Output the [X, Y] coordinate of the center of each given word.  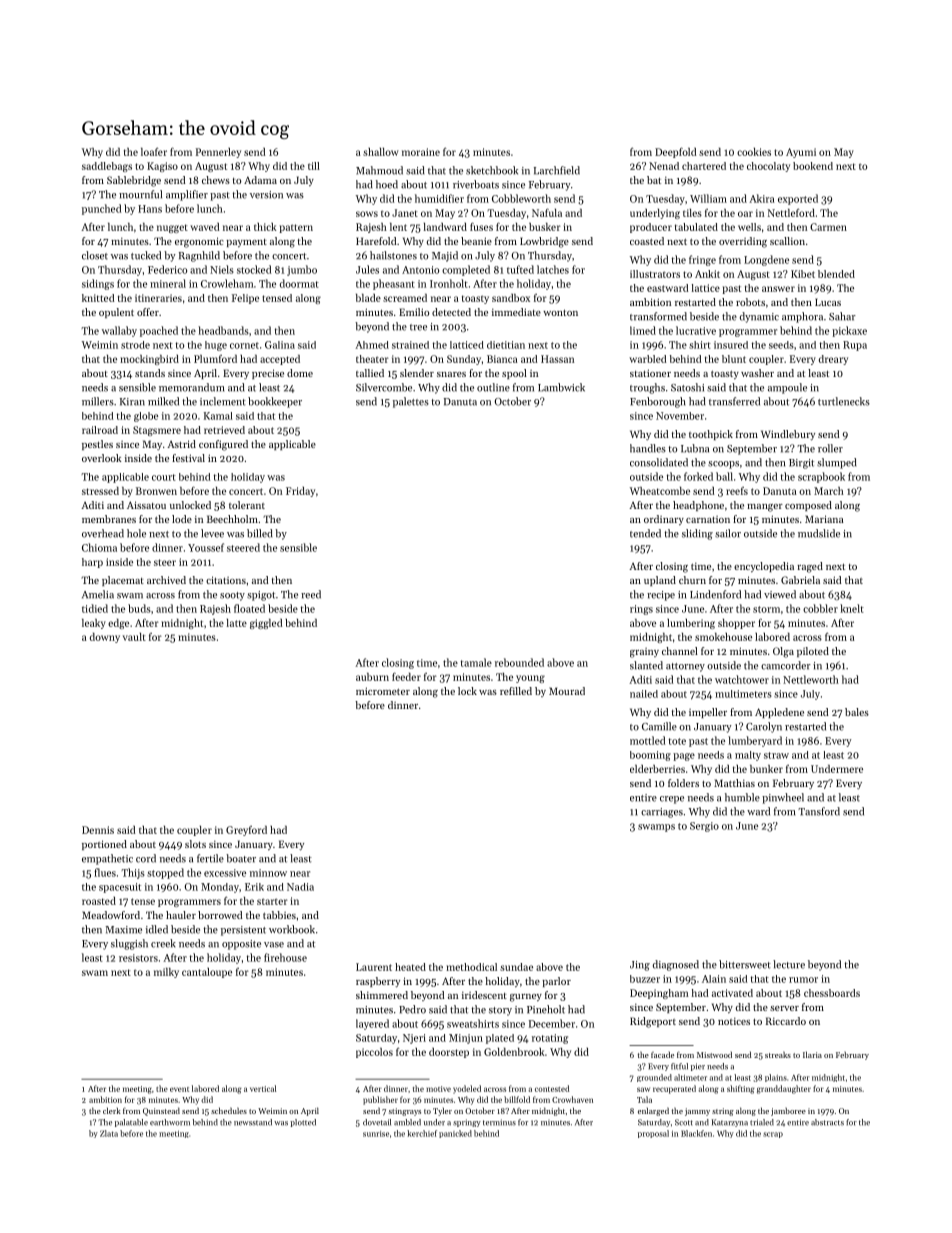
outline [493, 387]
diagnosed [676, 965]
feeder [406, 676]
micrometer [383, 691]
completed [466, 270]
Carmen [828, 227]
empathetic [107, 859]
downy [105, 638]
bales [857, 712]
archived [166, 580]
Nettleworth [811, 679]
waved [204, 227]
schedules [229, 1110]
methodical [471, 967]
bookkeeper [275, 402]
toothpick [711, 435]
